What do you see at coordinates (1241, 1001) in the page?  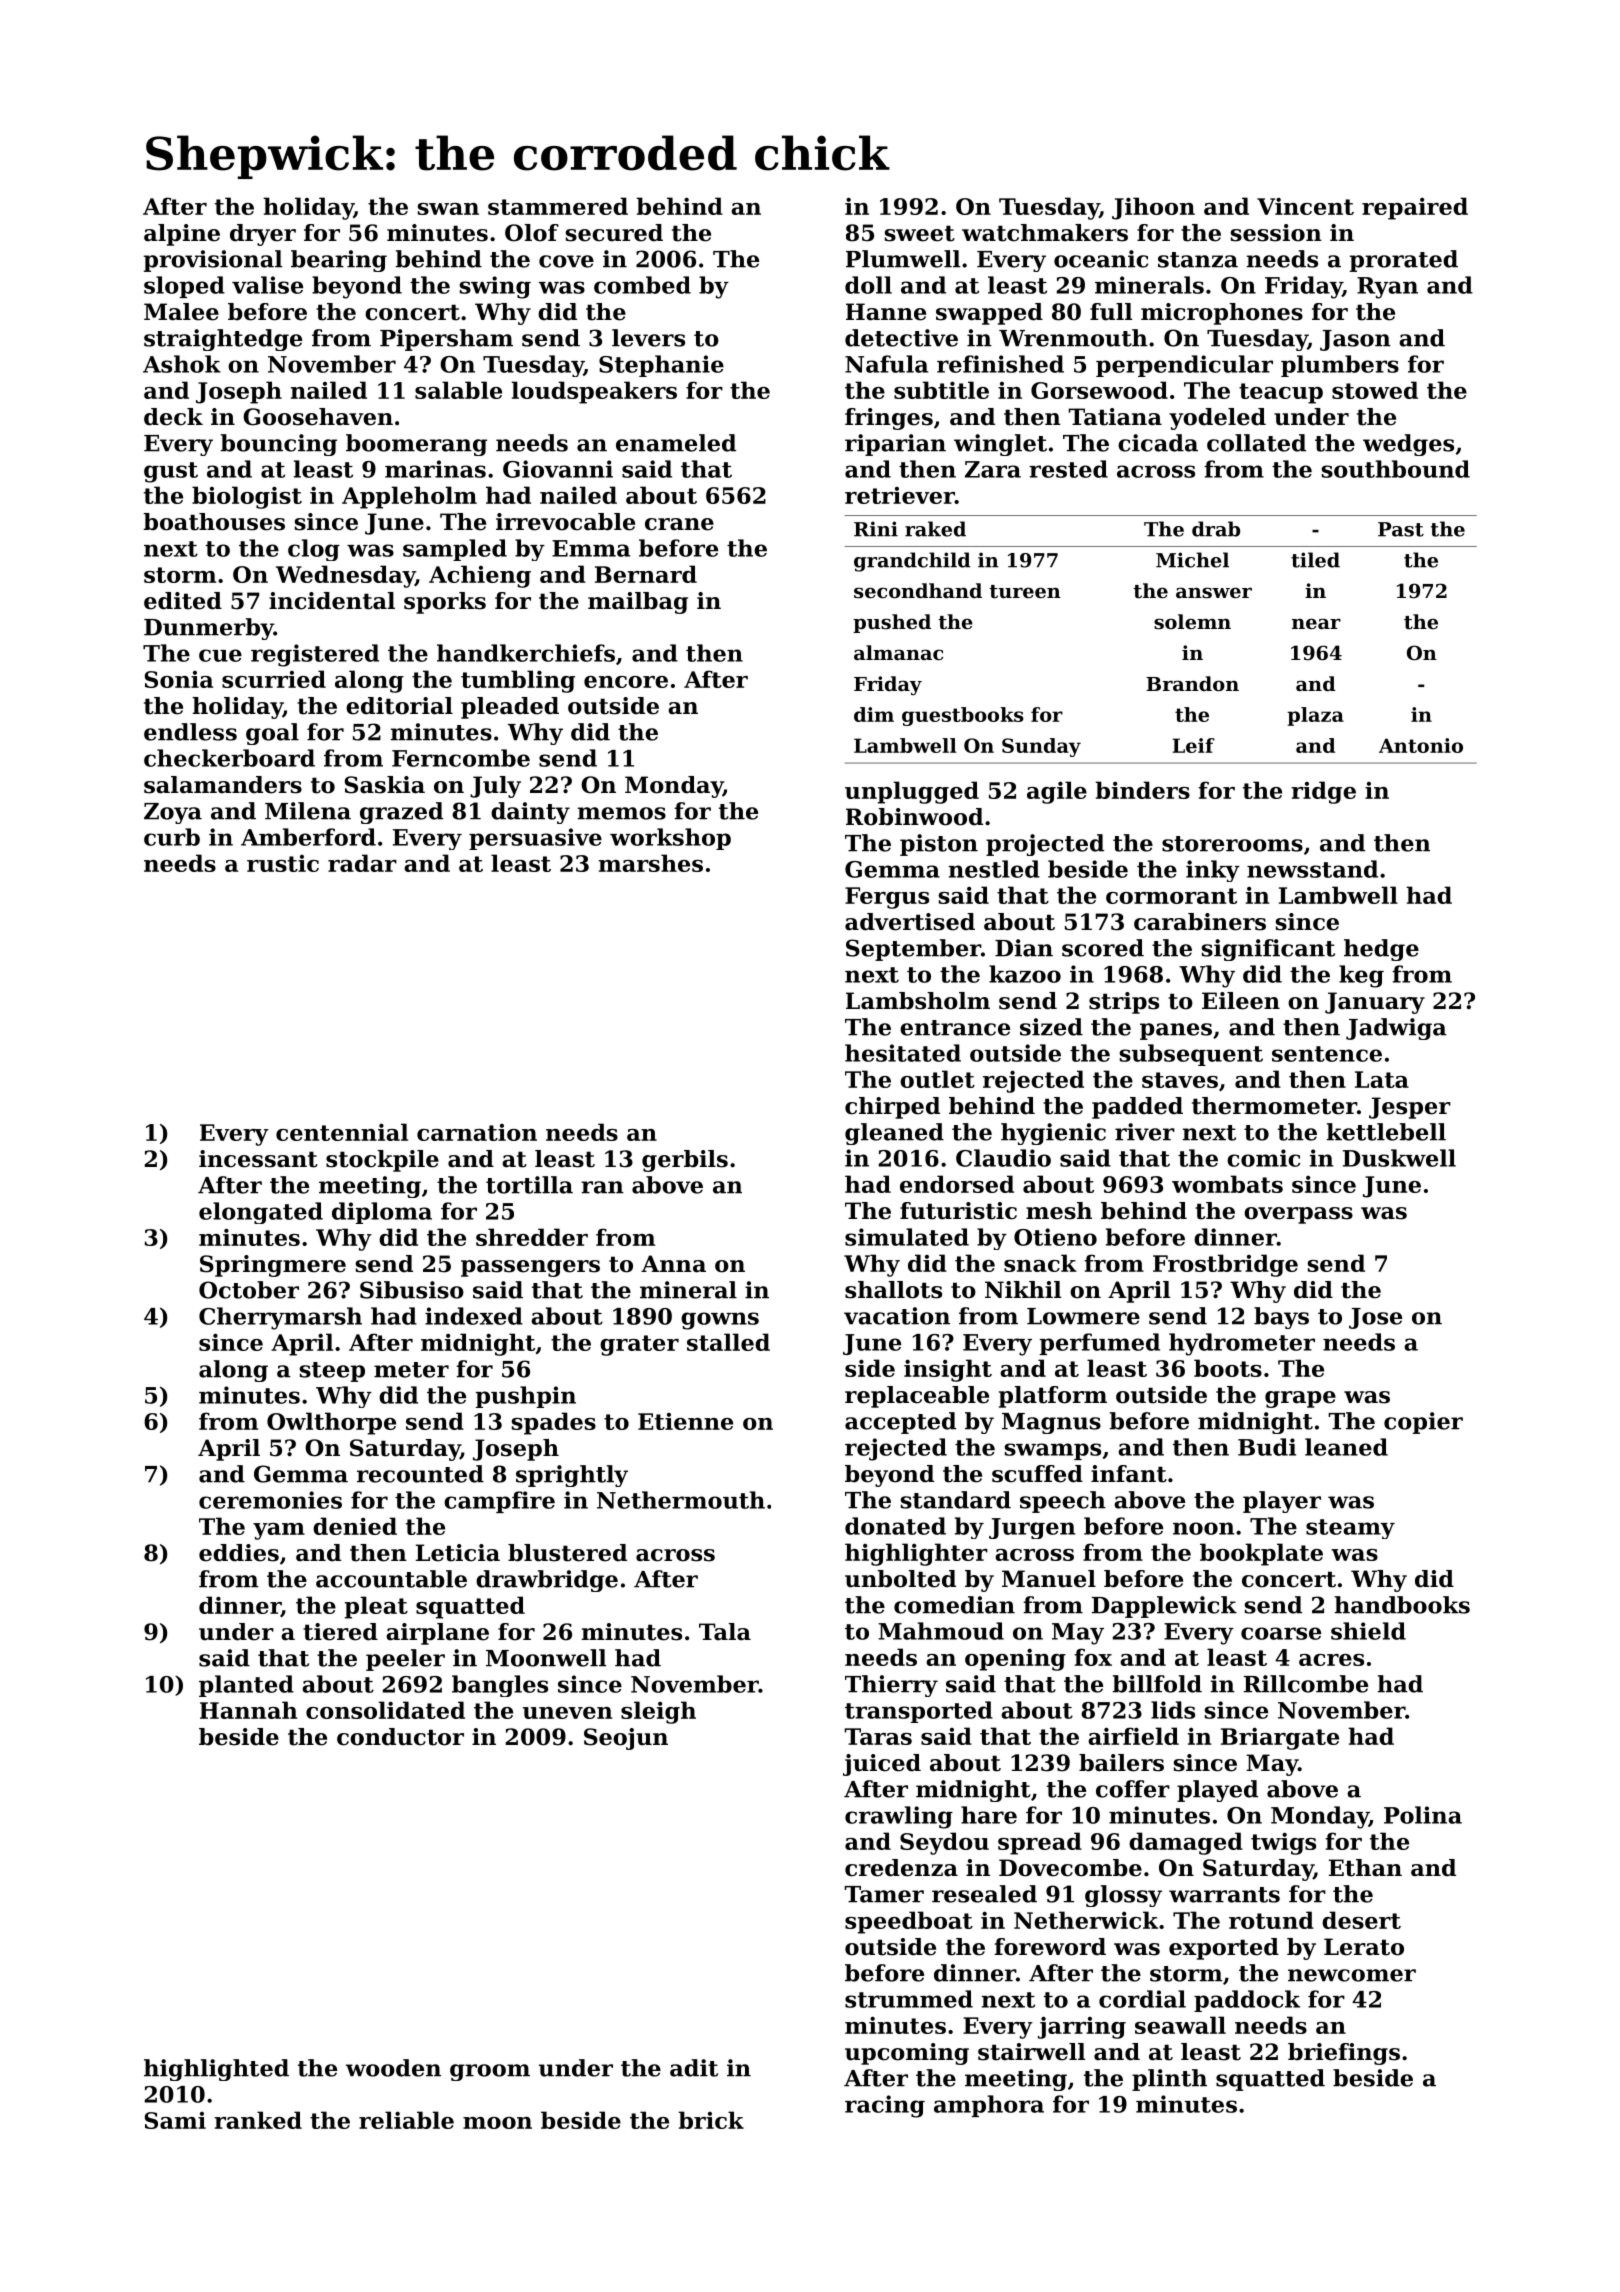 I see `Eileen` at bounding box center [1241, 1001].
